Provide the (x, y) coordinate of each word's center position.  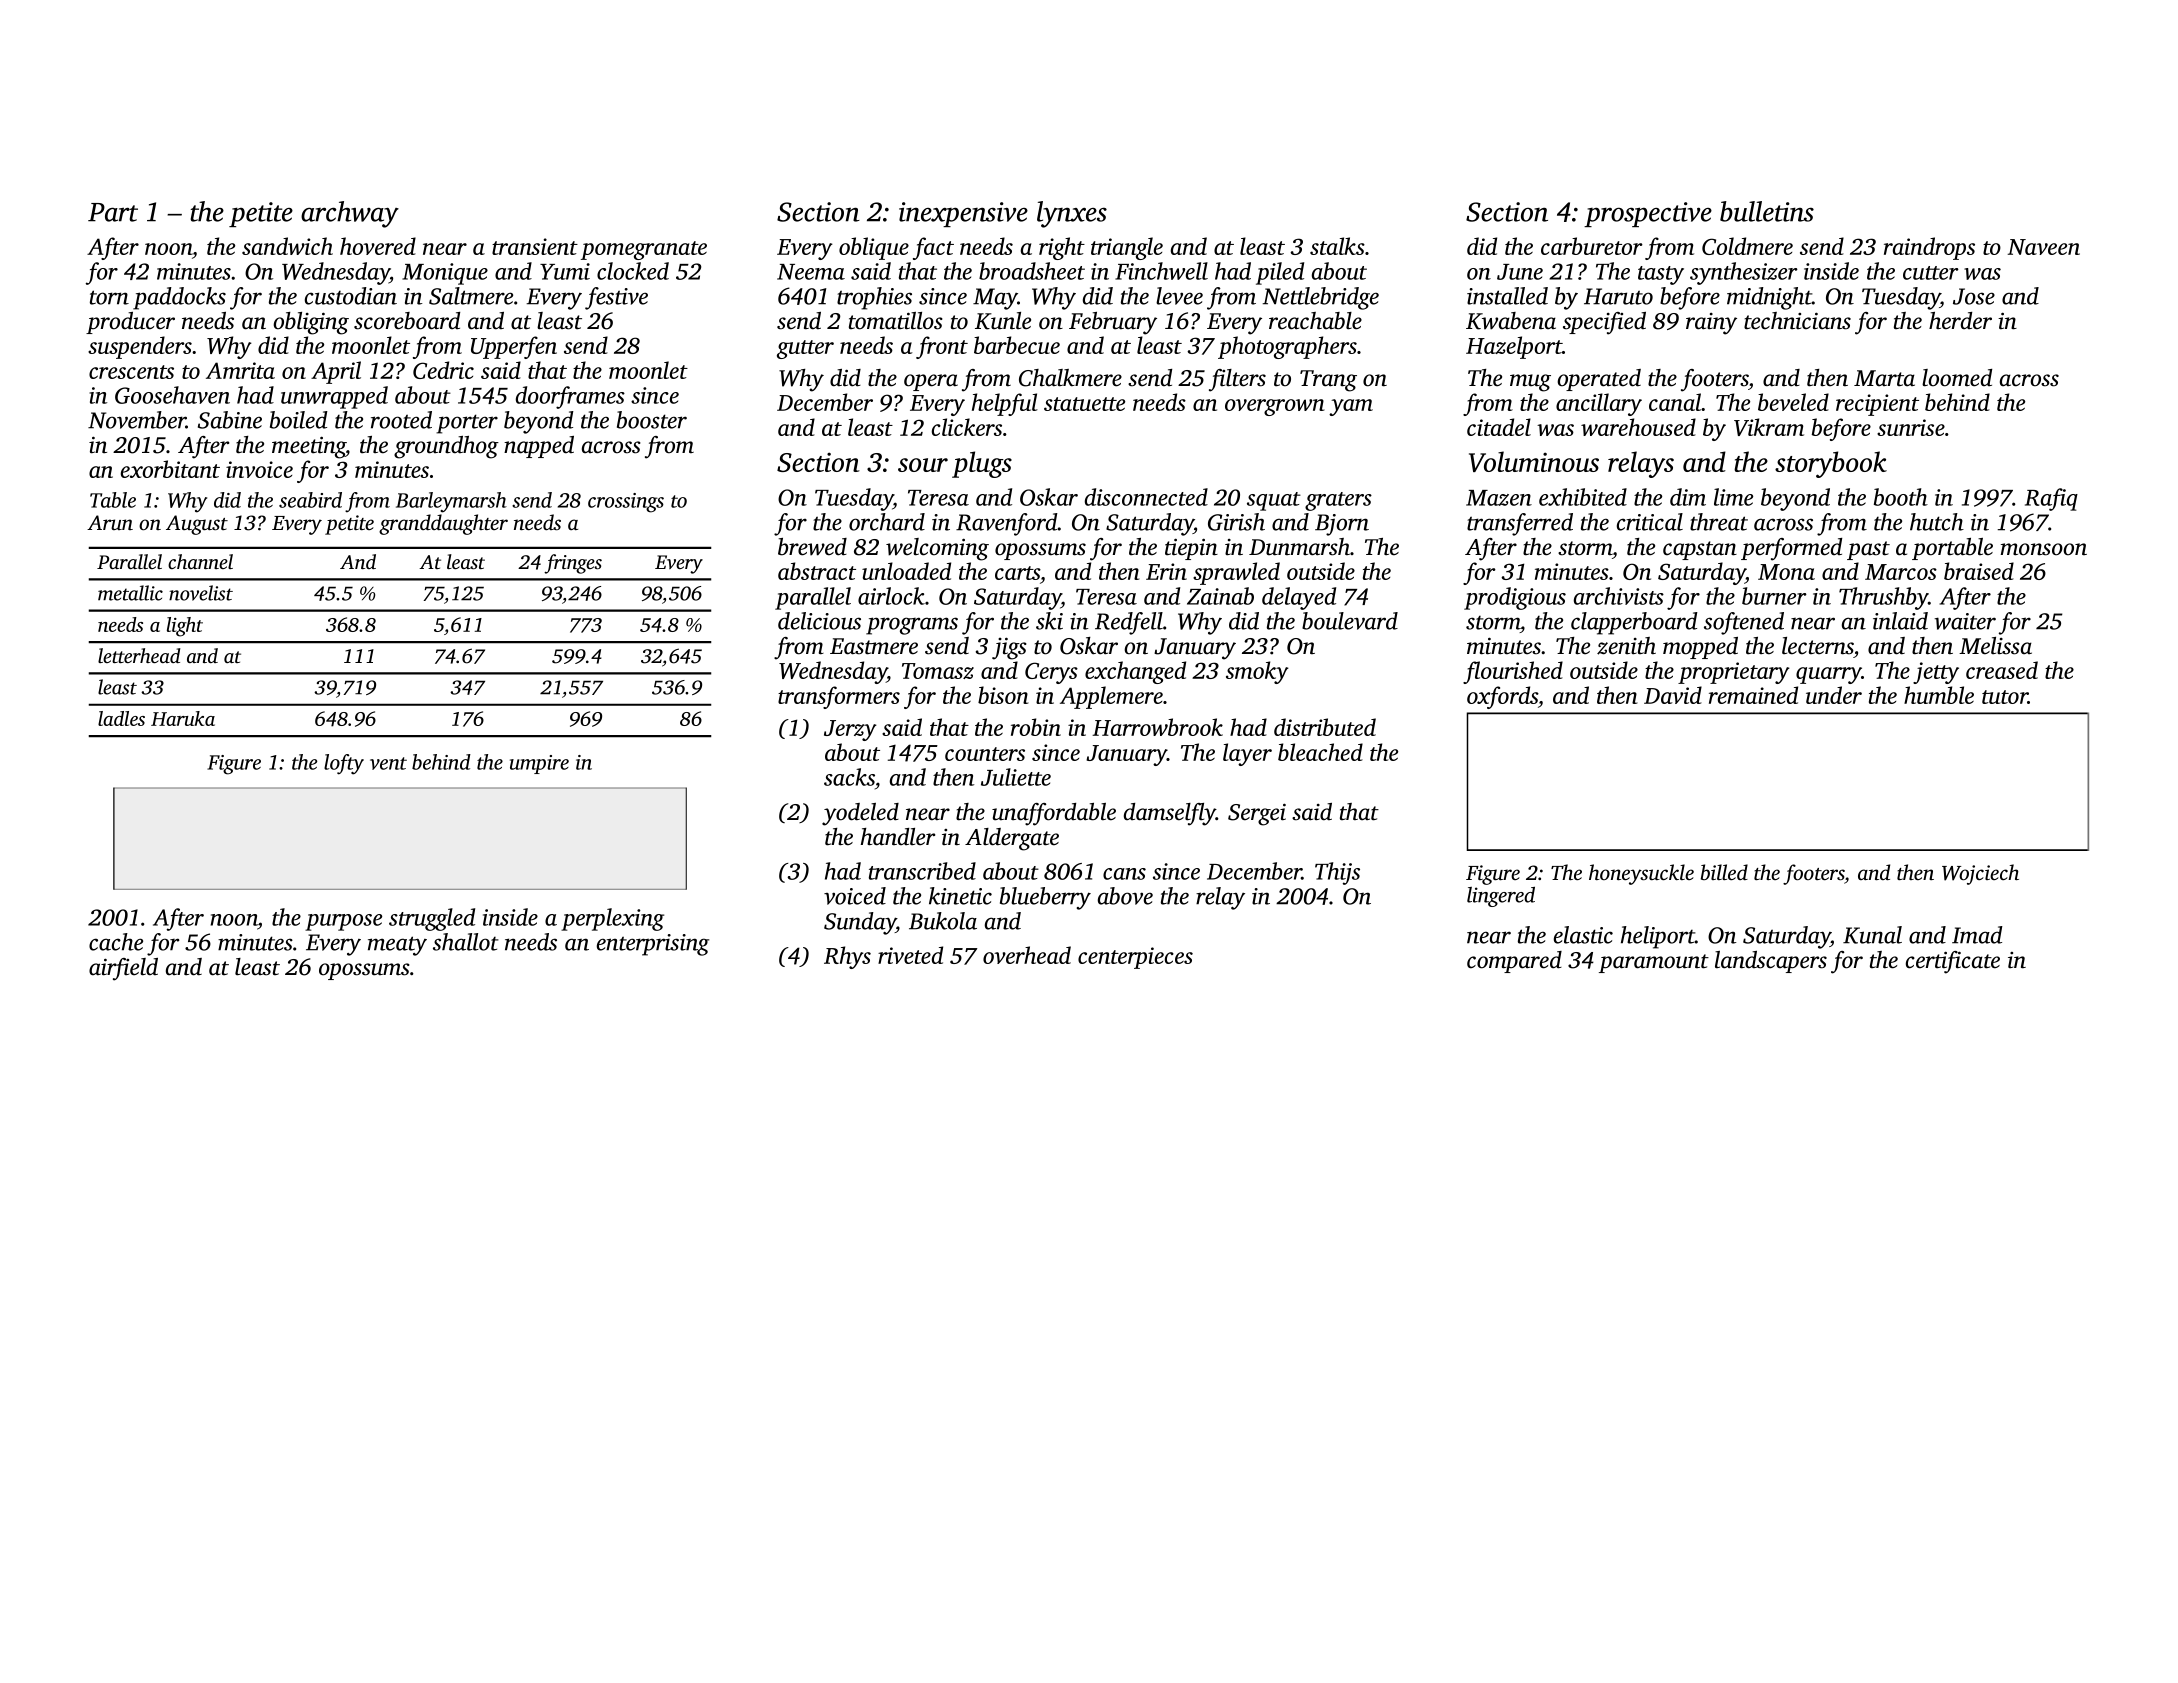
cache (116, 942)
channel (200, 561)
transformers (839, 697)
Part (113, 212)
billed (1724, 872)
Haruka (183, 718)
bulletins (1767, 211)
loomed (1957, 378)
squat (1274, 501)
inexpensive (963, 214)
